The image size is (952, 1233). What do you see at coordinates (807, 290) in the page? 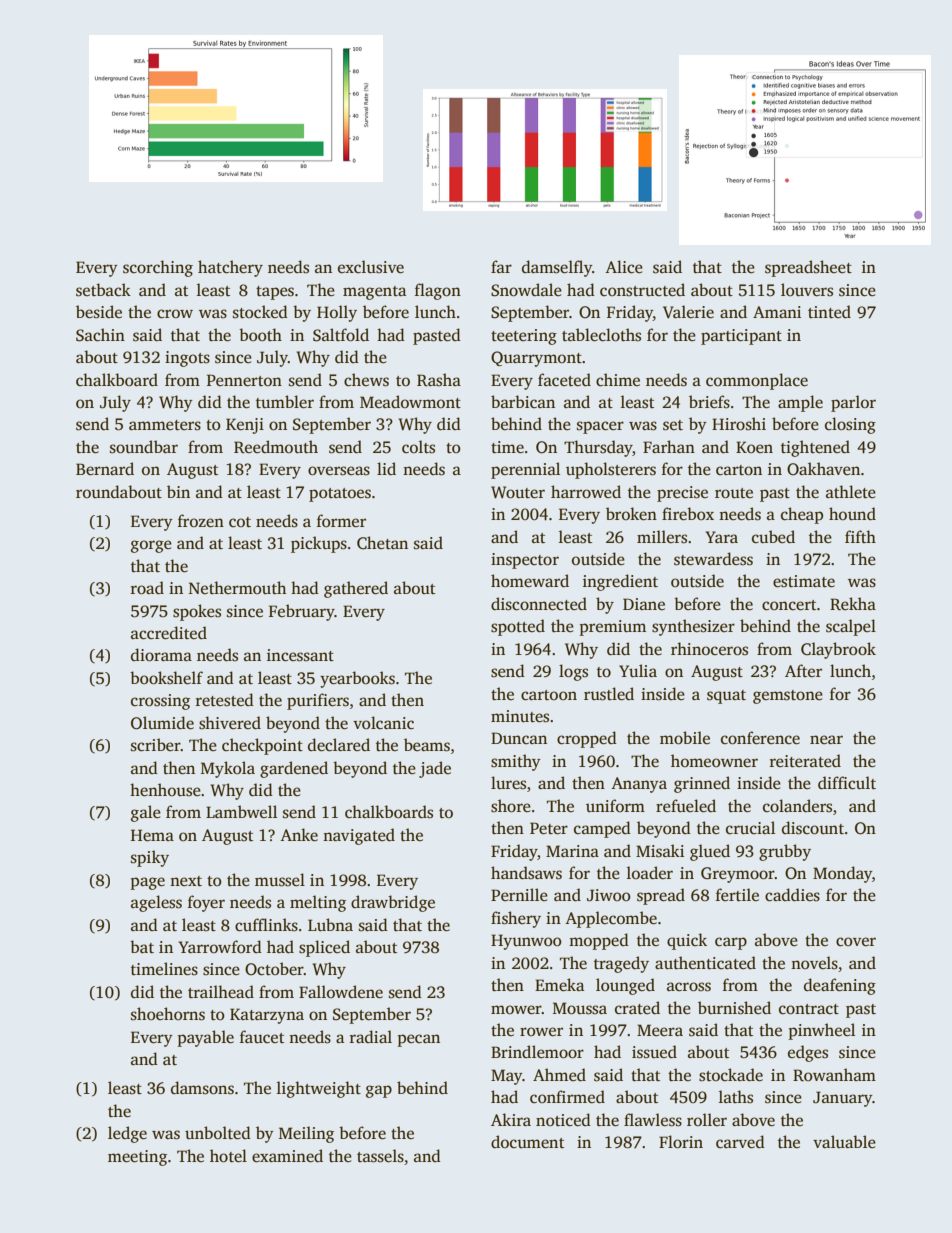
I see `louvers` at bounding box center [807, 290].
